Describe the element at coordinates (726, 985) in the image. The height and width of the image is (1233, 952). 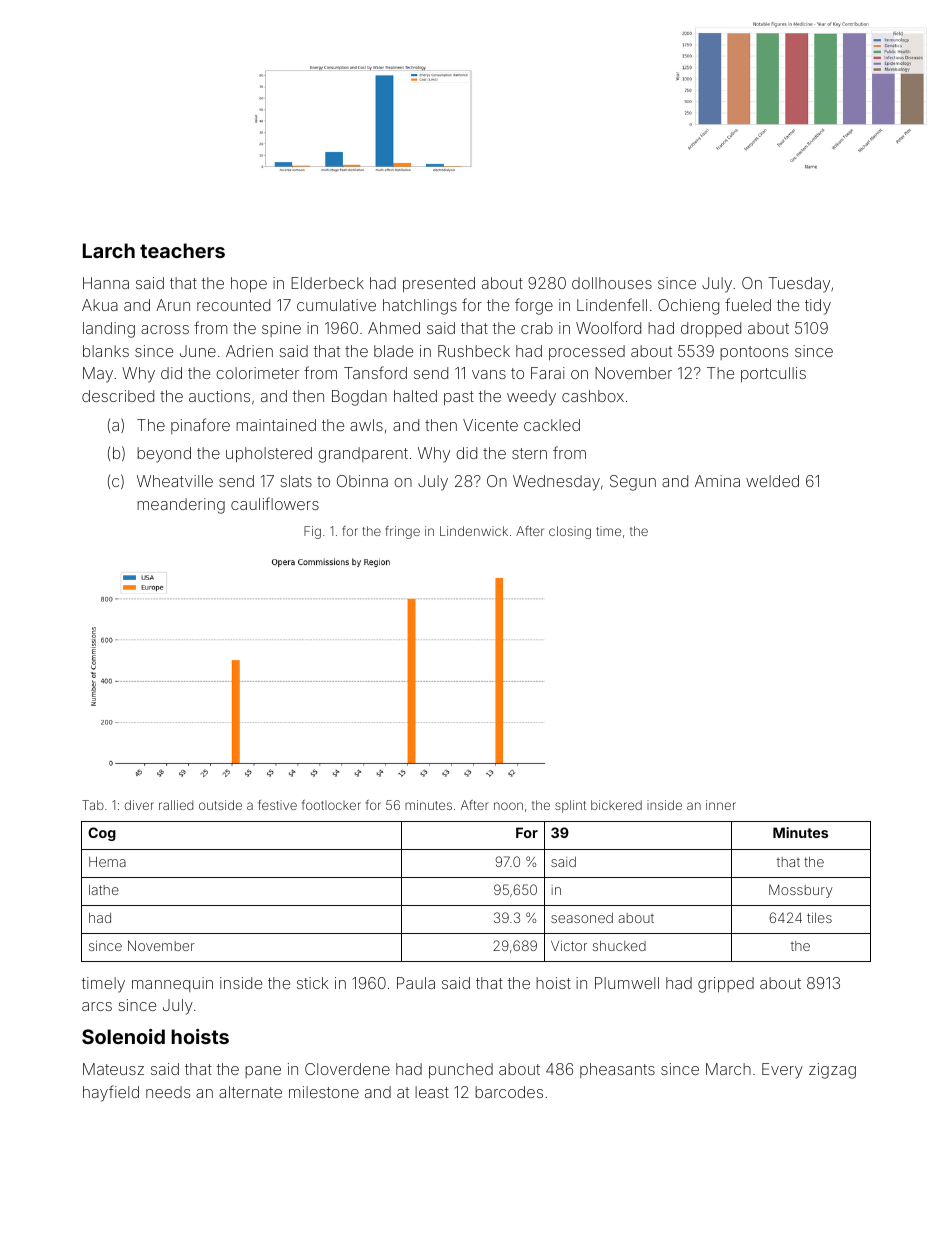
I see `gripped` at that location.
